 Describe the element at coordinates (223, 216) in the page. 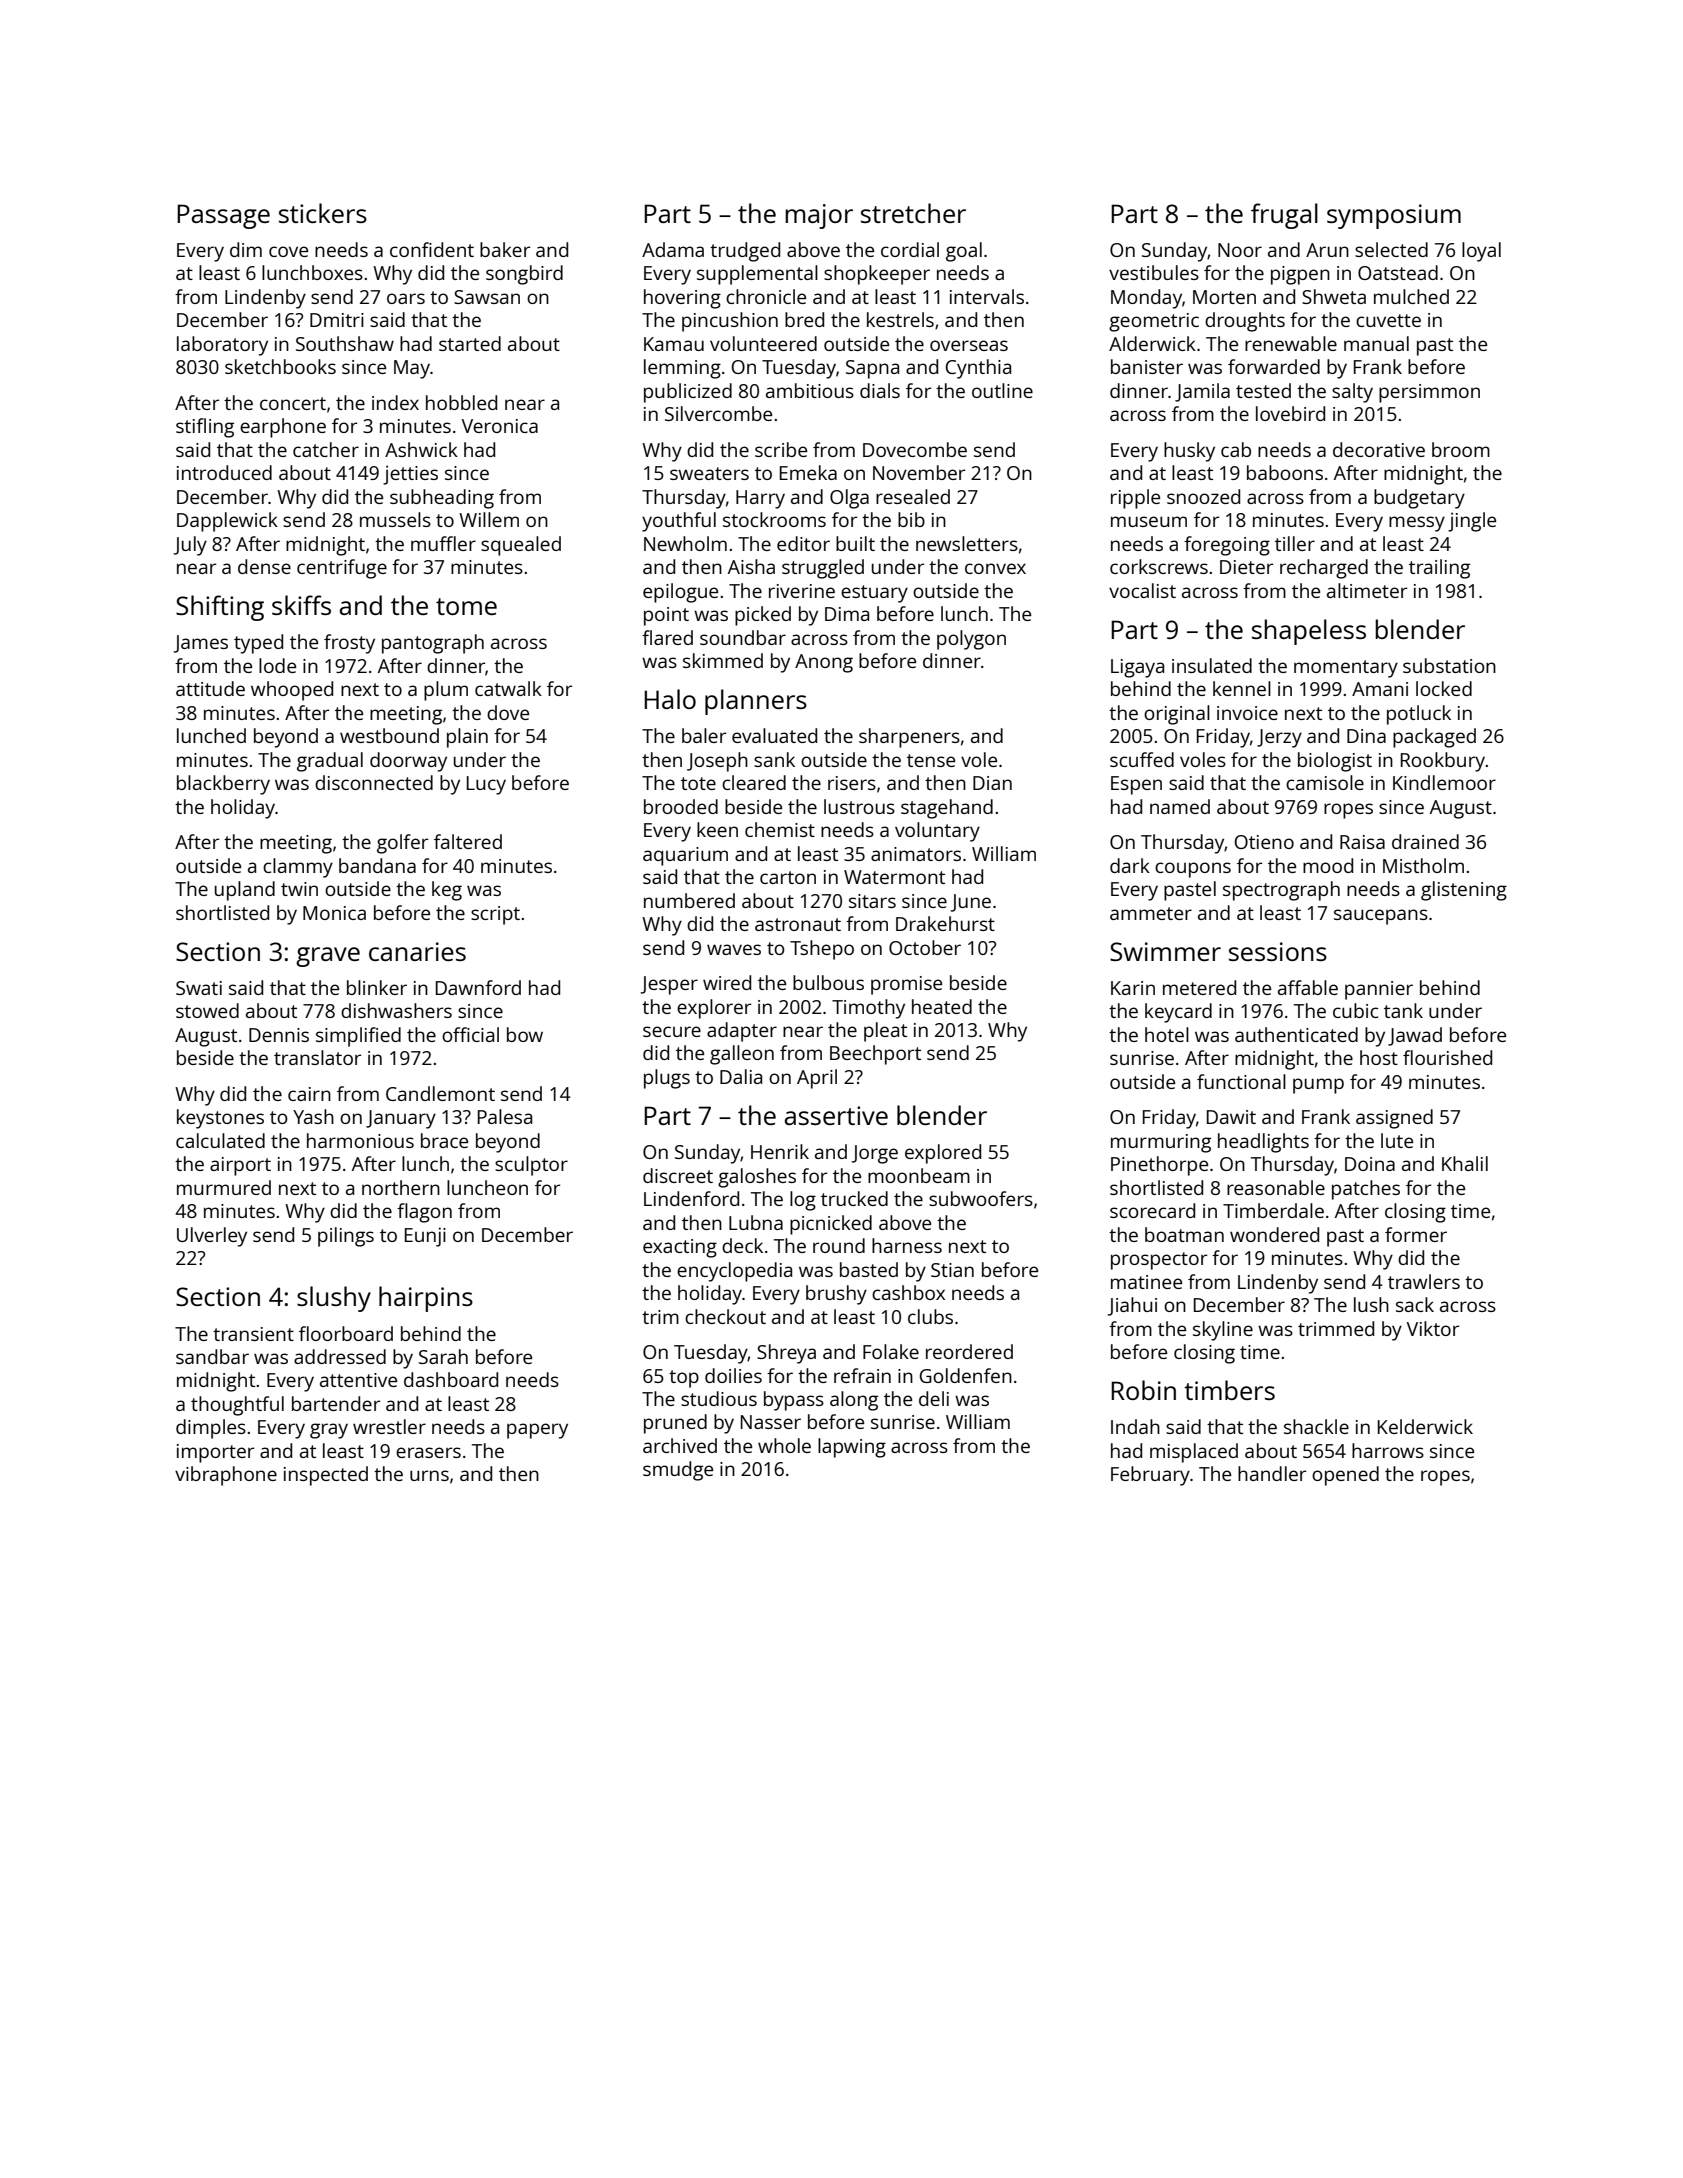

I see `Passage` at that location.
